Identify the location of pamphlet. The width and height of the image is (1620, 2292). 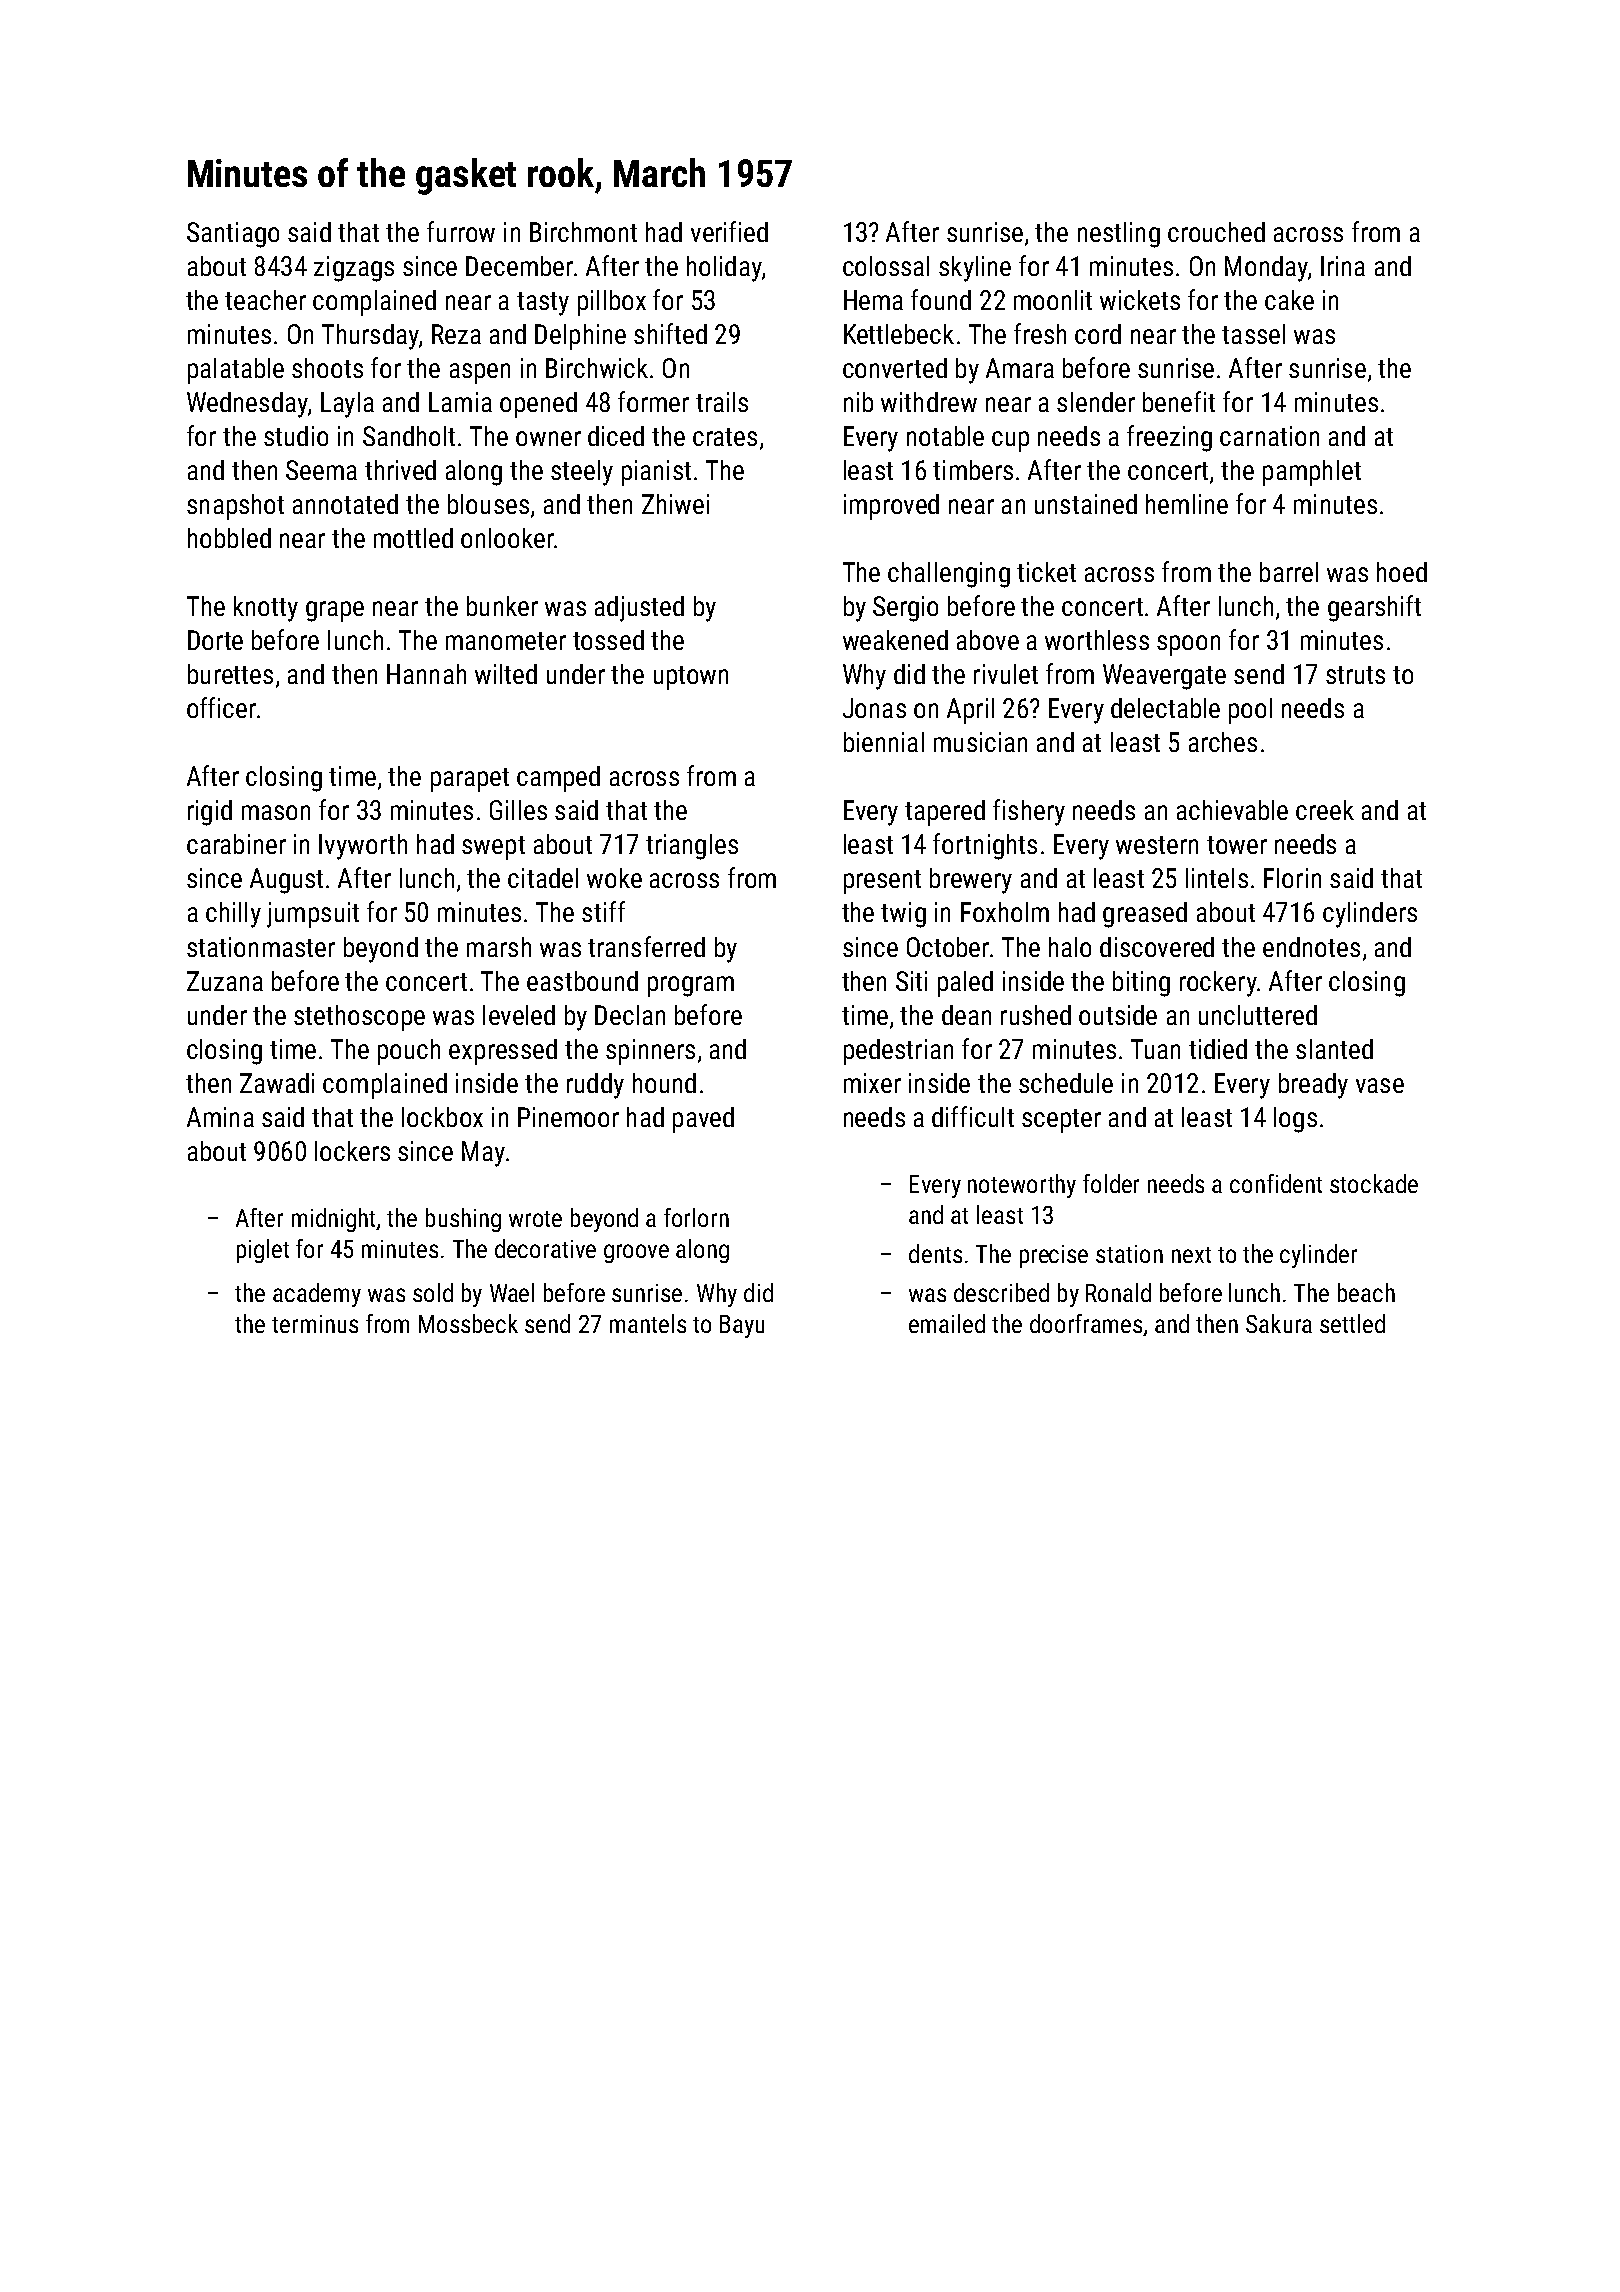
(1312, 473).
